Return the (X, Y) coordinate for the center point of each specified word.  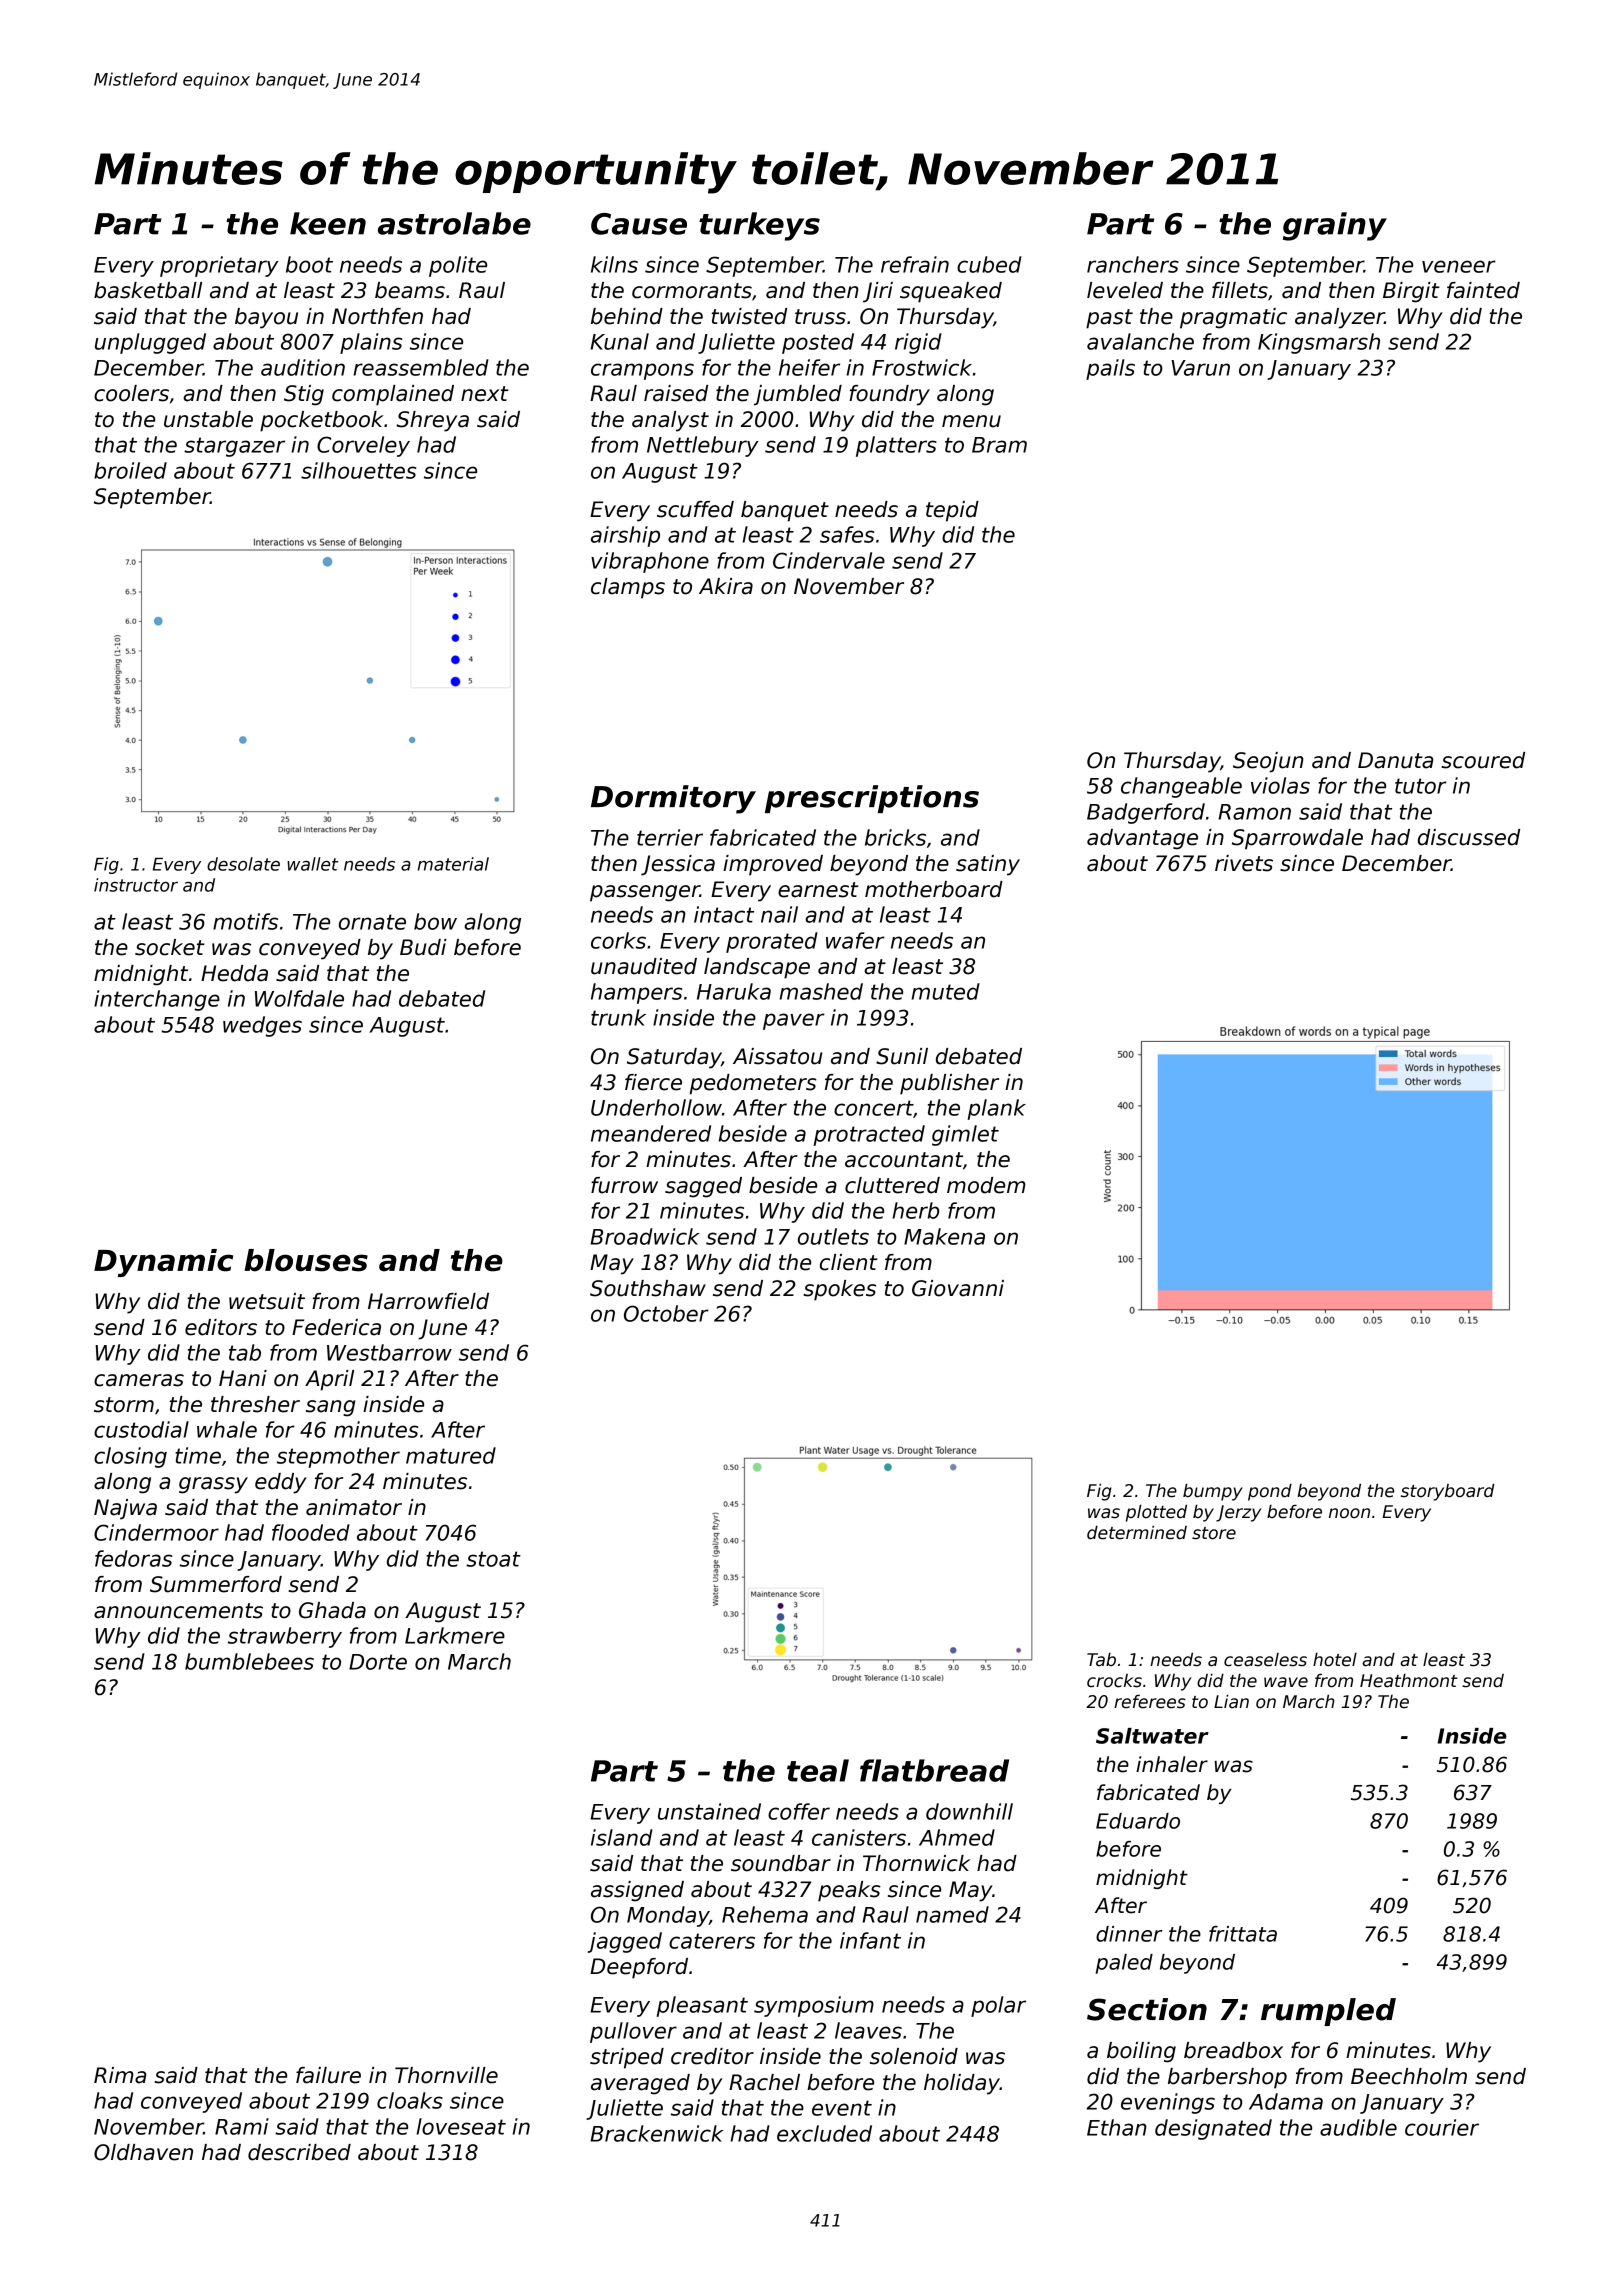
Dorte (378, 1662)
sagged (703, 1187)
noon (1349, 1513)
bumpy (1213, 1492)
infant (870, 1940)
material (453, 864)
